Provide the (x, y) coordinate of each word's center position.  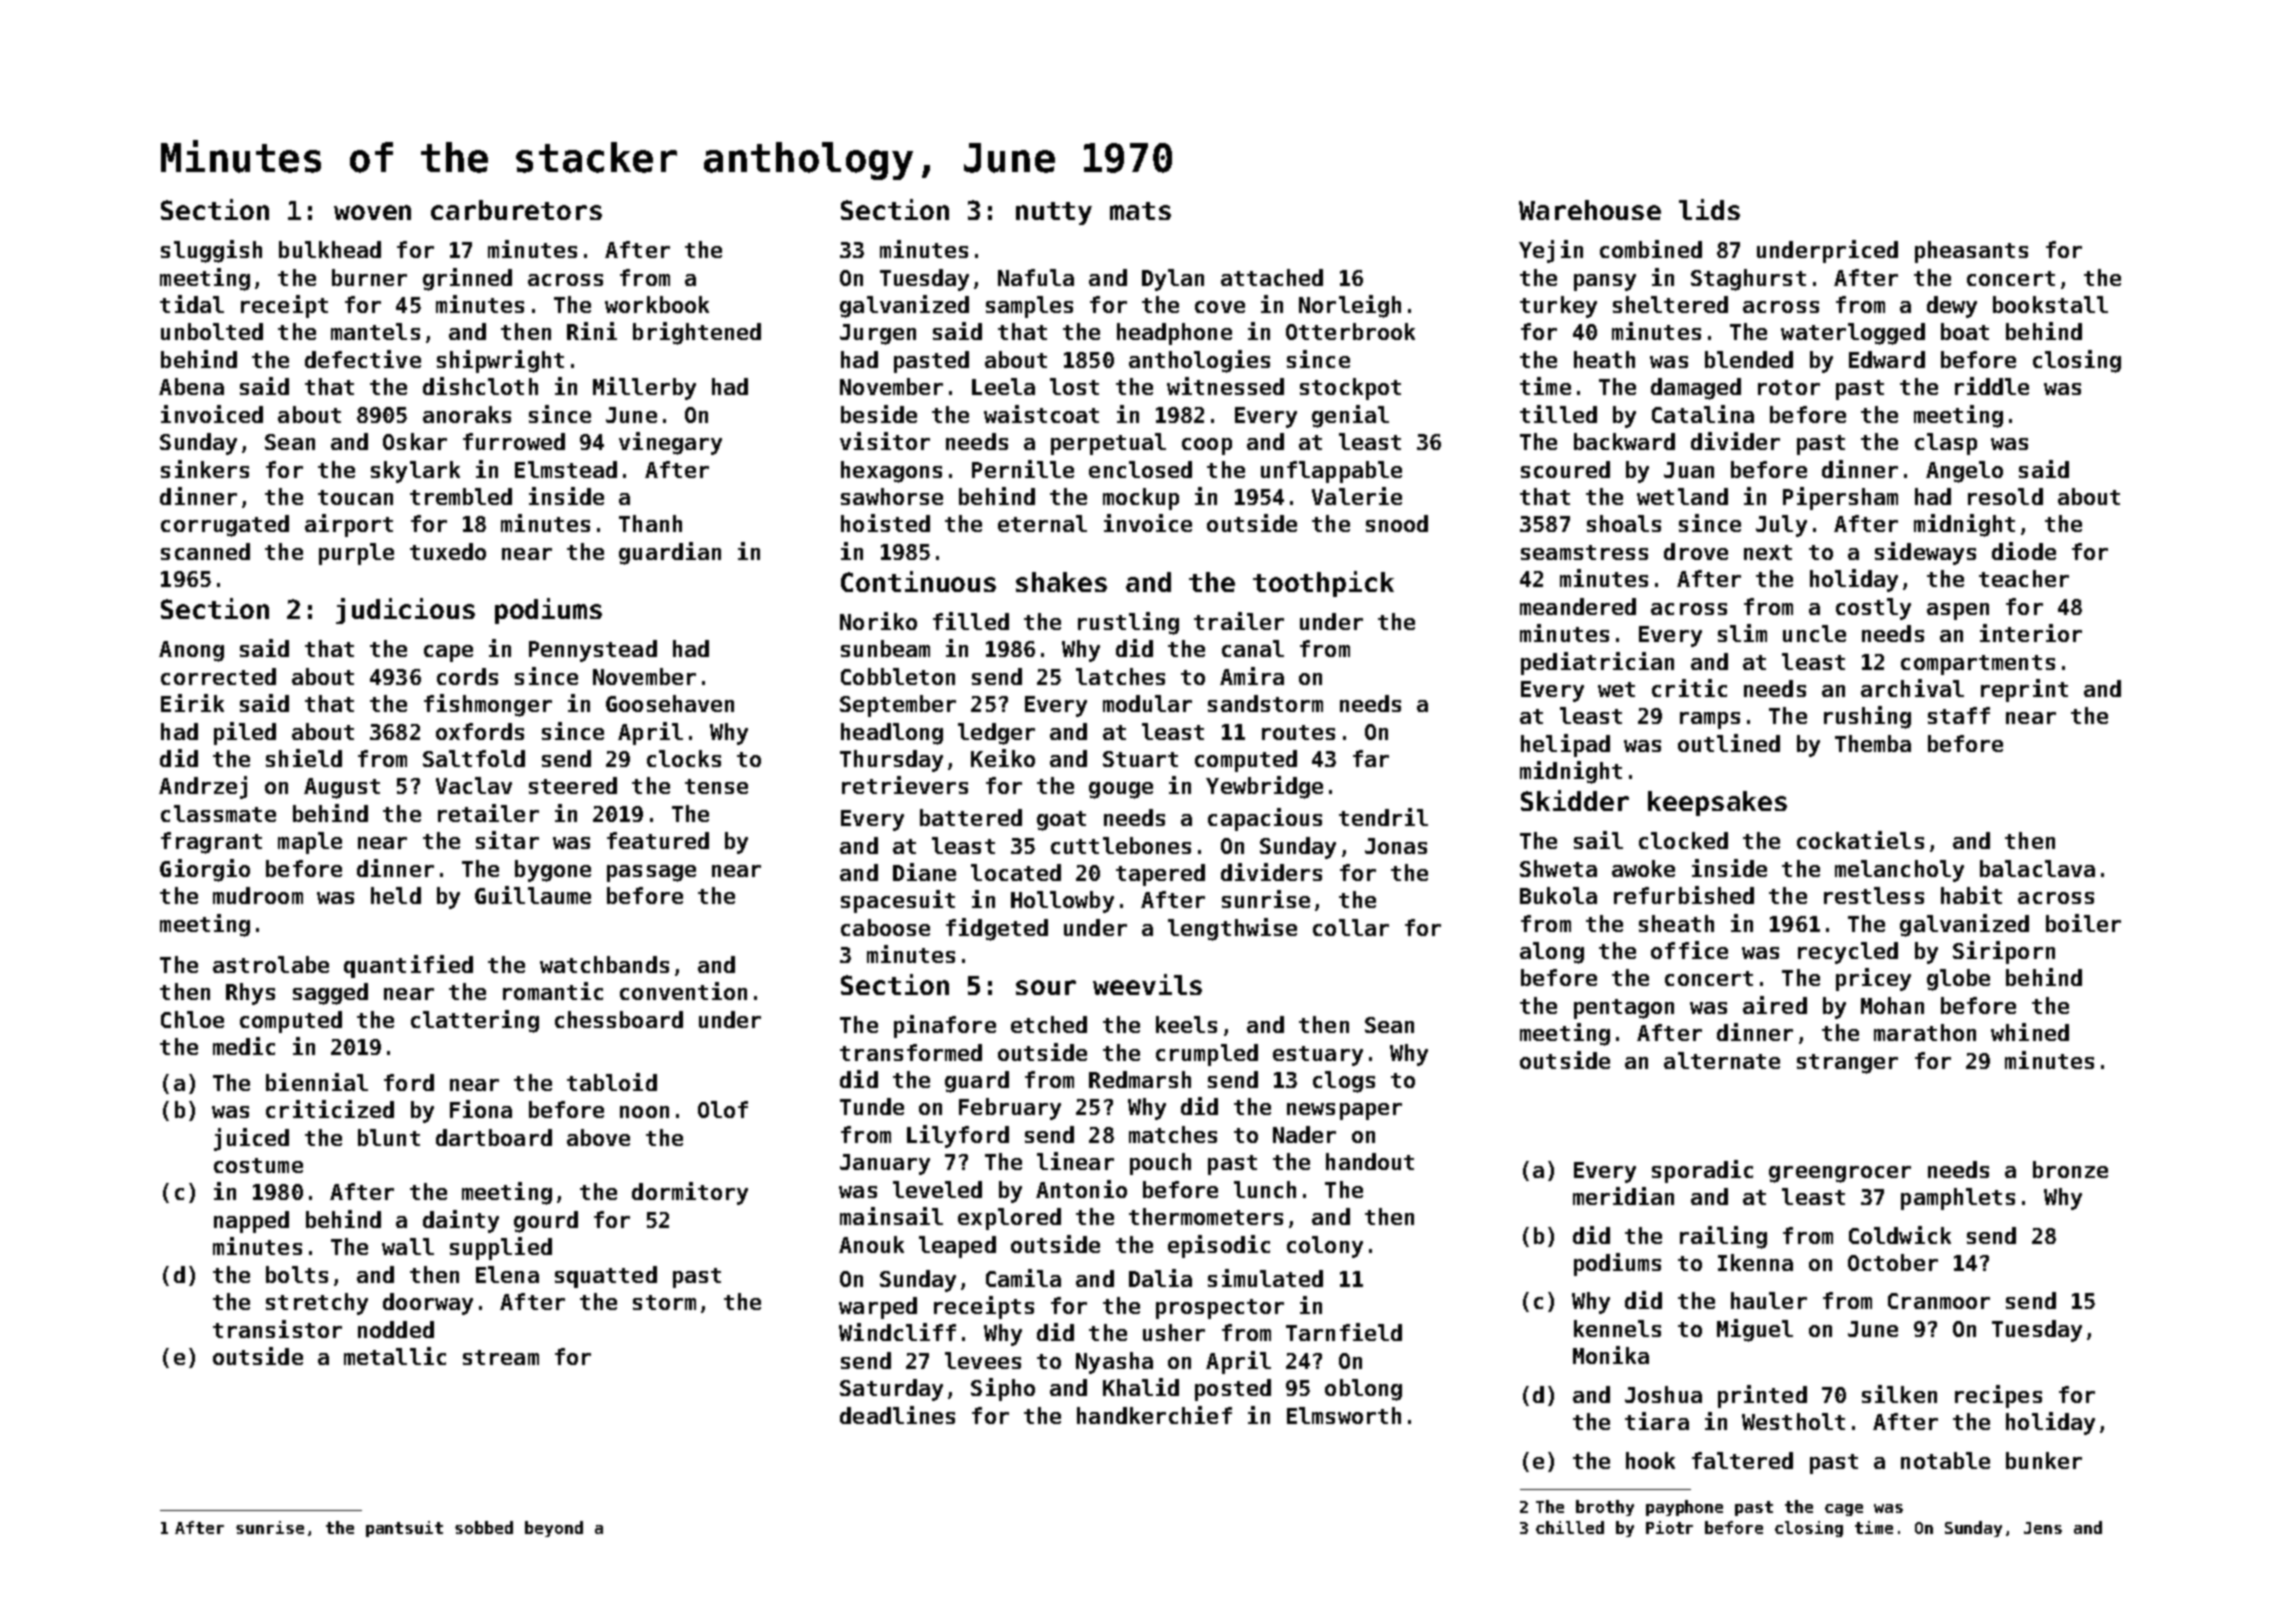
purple (356, 554)
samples (1029, 307)
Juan (1689, 470)
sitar (507, 840)
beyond (554, 1529)
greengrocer (1840, 1174)
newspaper (1344, 1111)
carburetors (516, 210)
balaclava (2037, 868)
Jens (2043, 1528)
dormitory (690, 1193)
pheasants (1971, 252)
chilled (1570, 1527)
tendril (1383, 817)
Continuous (918, 581)
